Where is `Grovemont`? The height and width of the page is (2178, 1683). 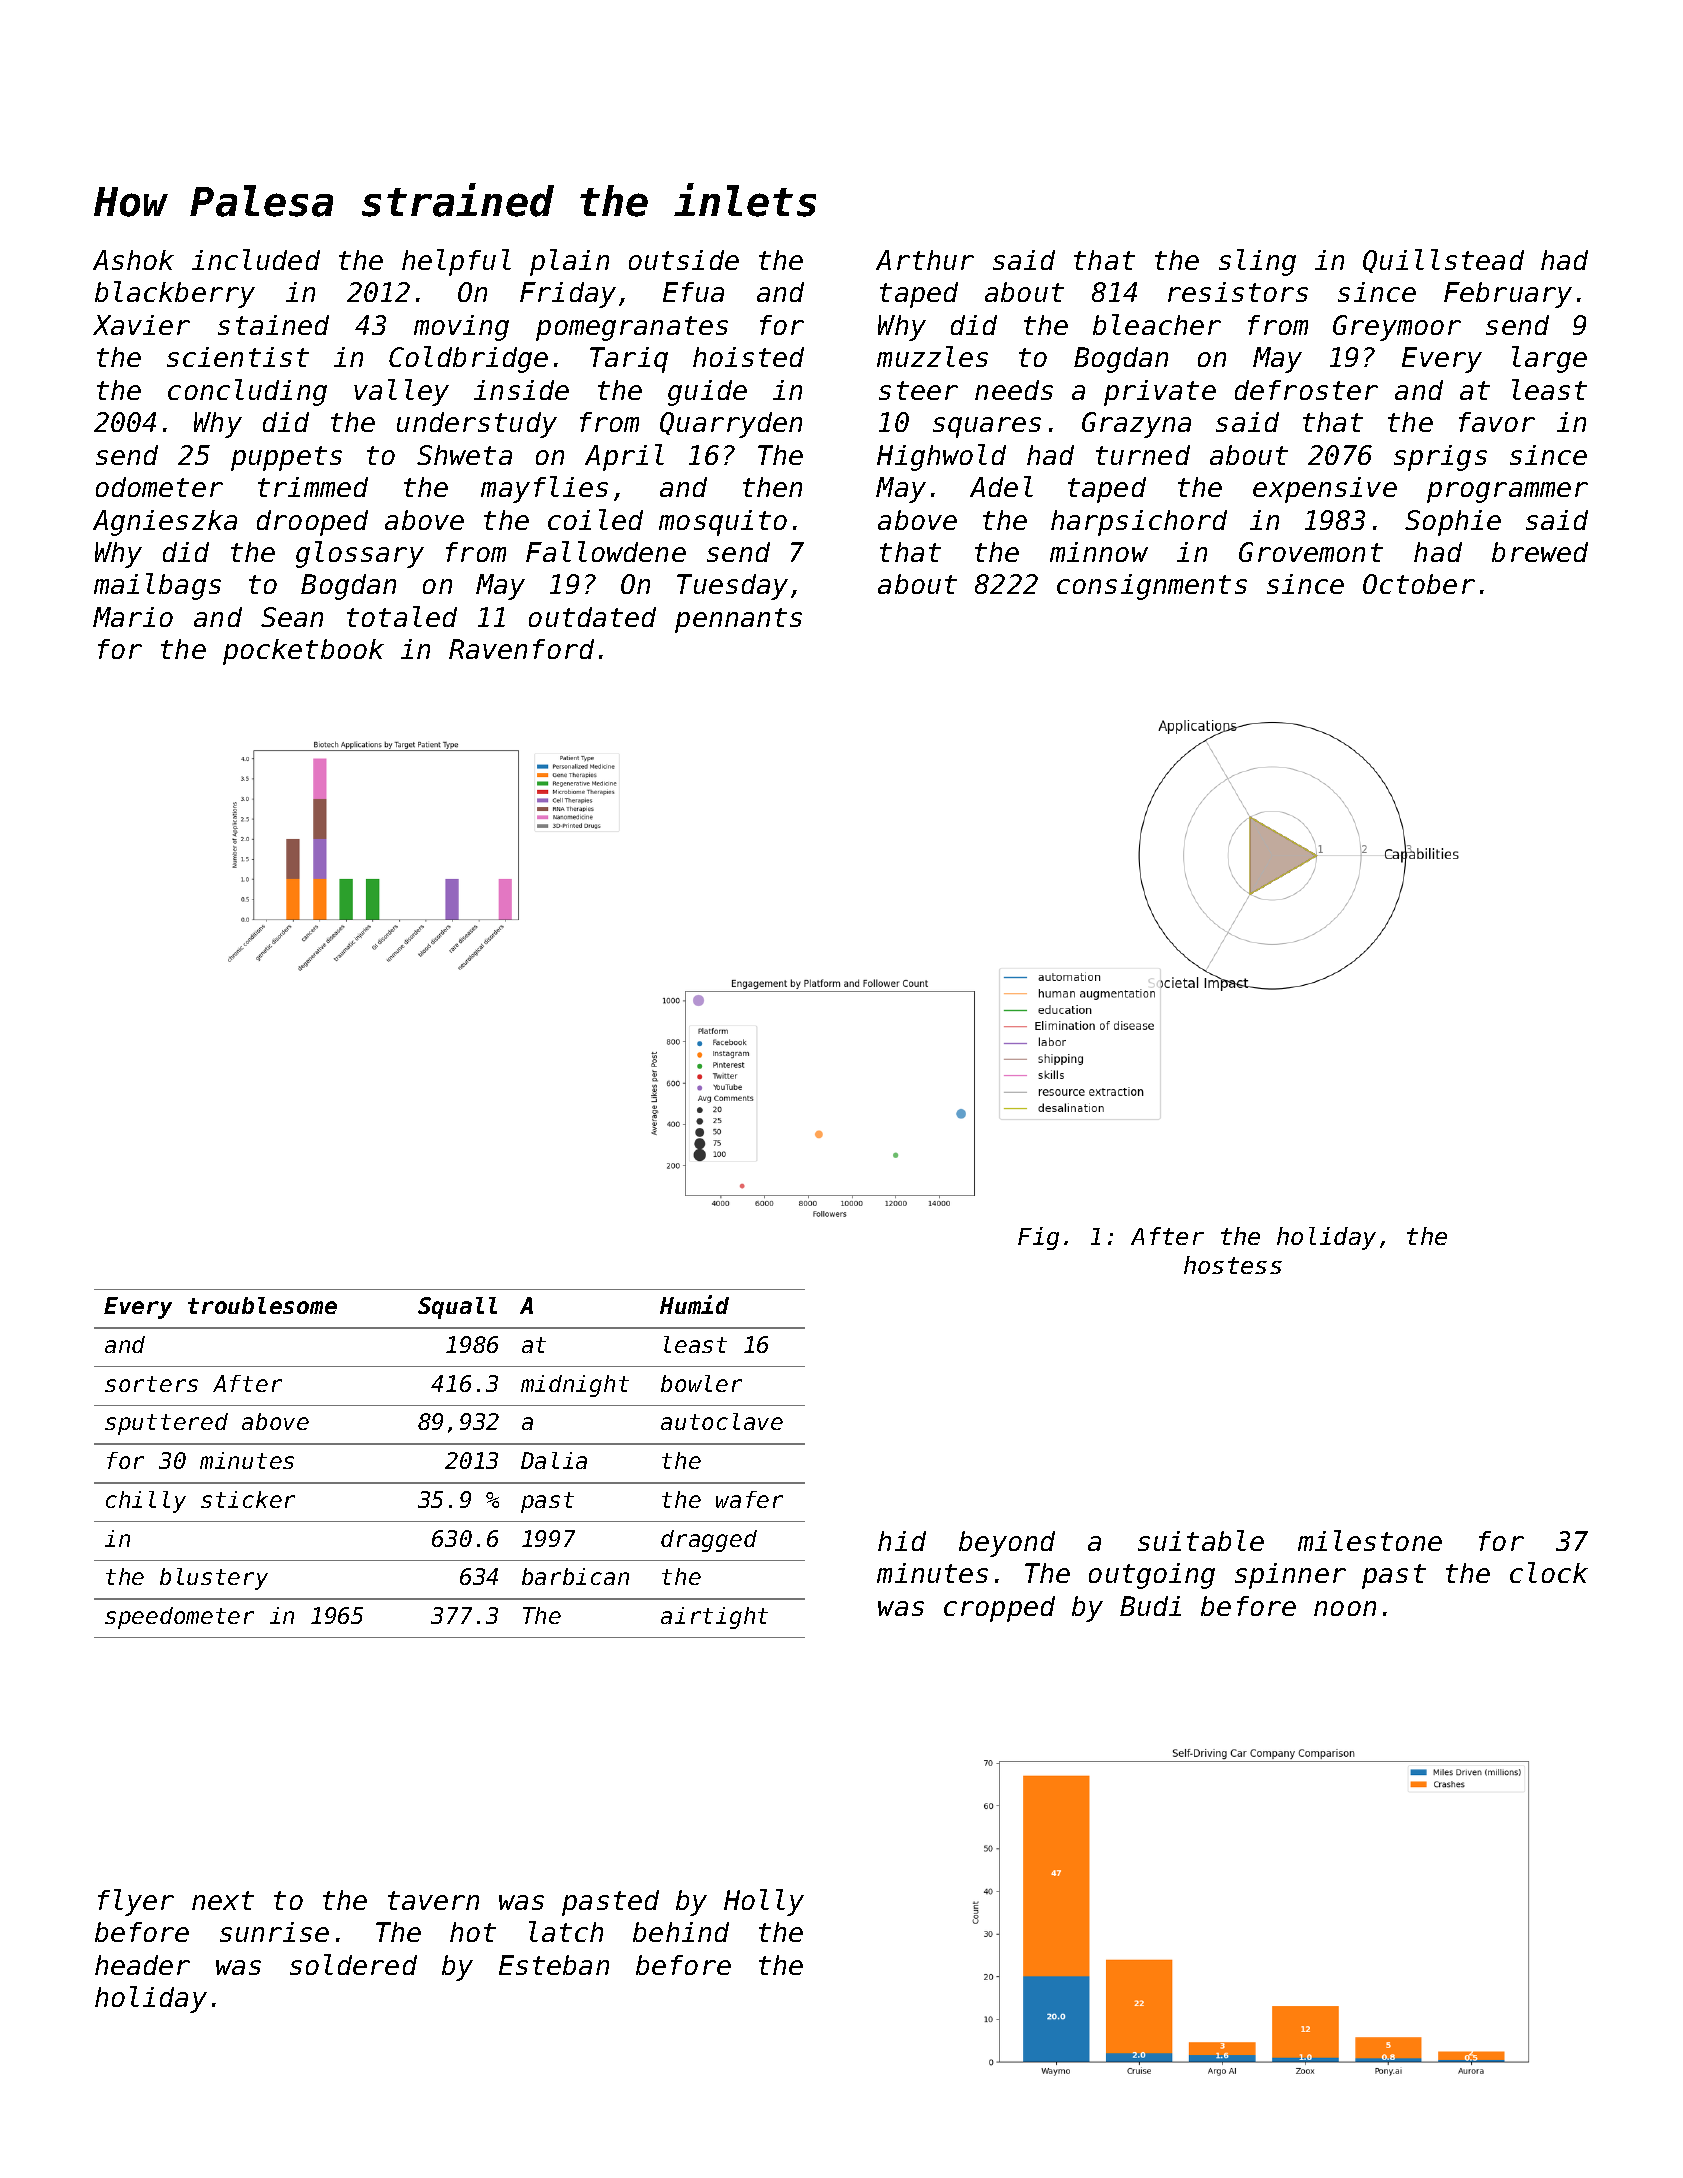
Grovemont is located at coordinates (1311, 552).
